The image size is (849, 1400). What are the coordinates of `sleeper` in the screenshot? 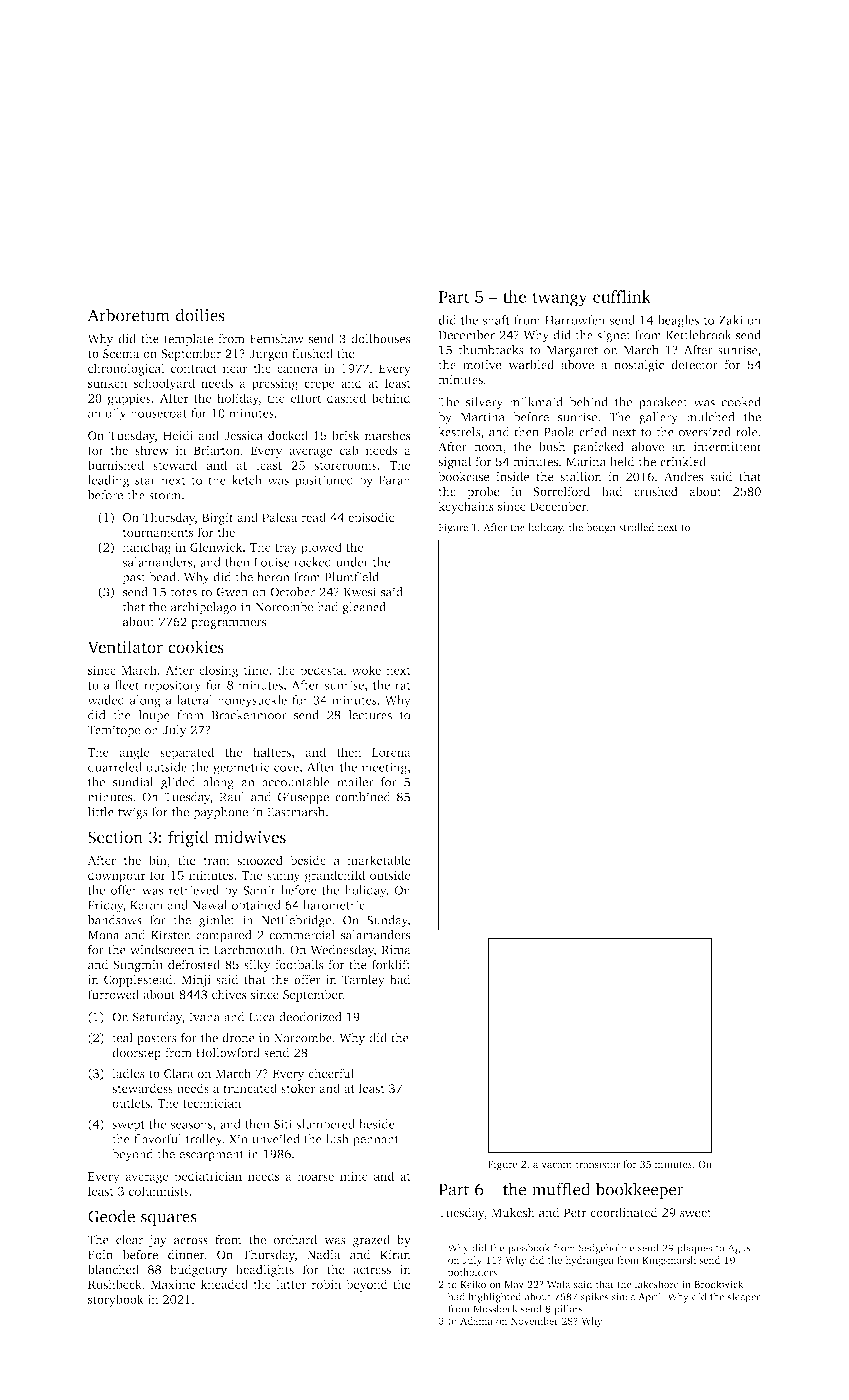 It's located at (744, 1297).
